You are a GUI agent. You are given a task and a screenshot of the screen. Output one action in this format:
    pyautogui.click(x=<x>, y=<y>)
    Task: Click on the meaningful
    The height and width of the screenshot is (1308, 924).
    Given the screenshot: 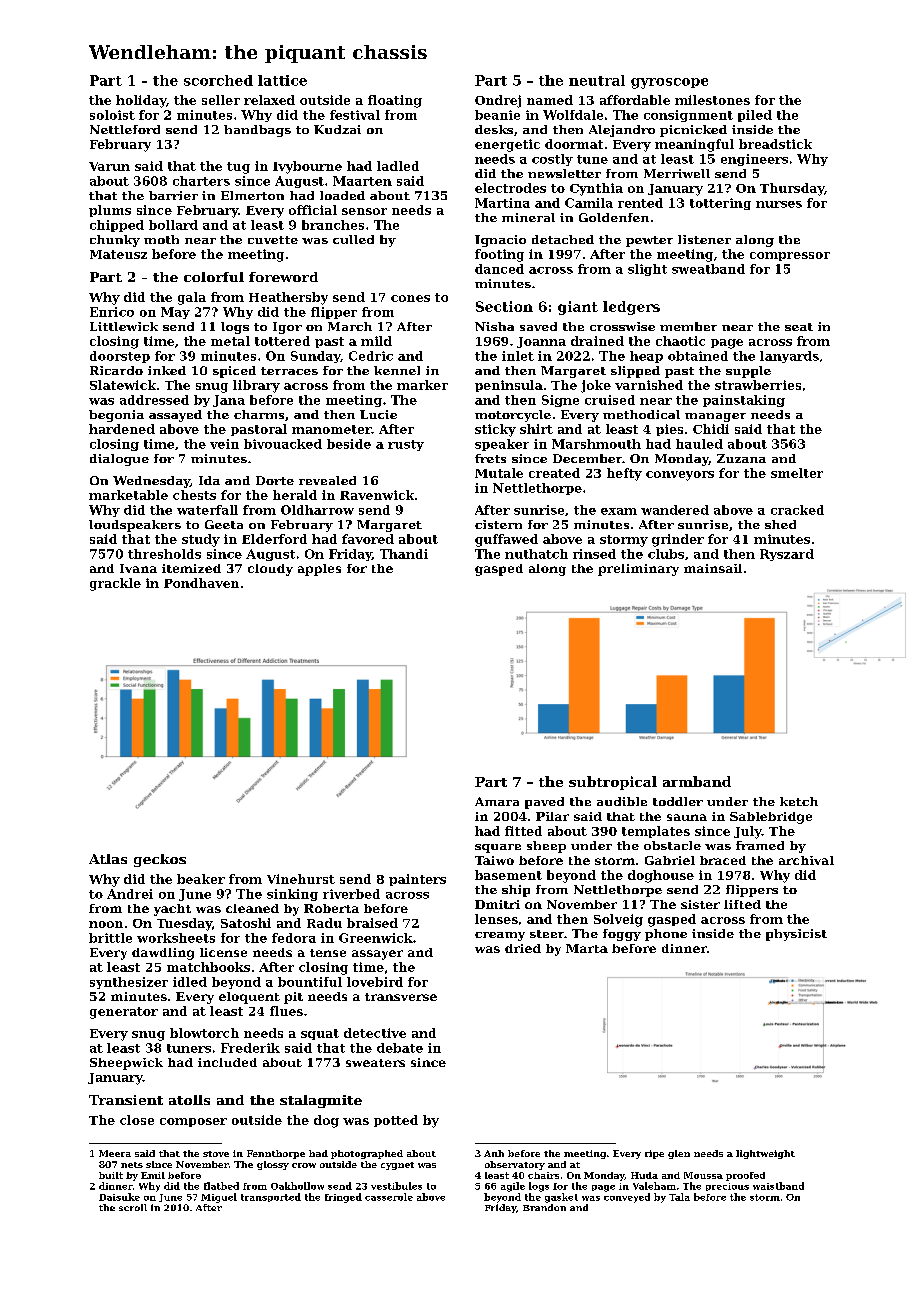 What is the action you would take?
    pyautogui.click(x=694, y=145)
